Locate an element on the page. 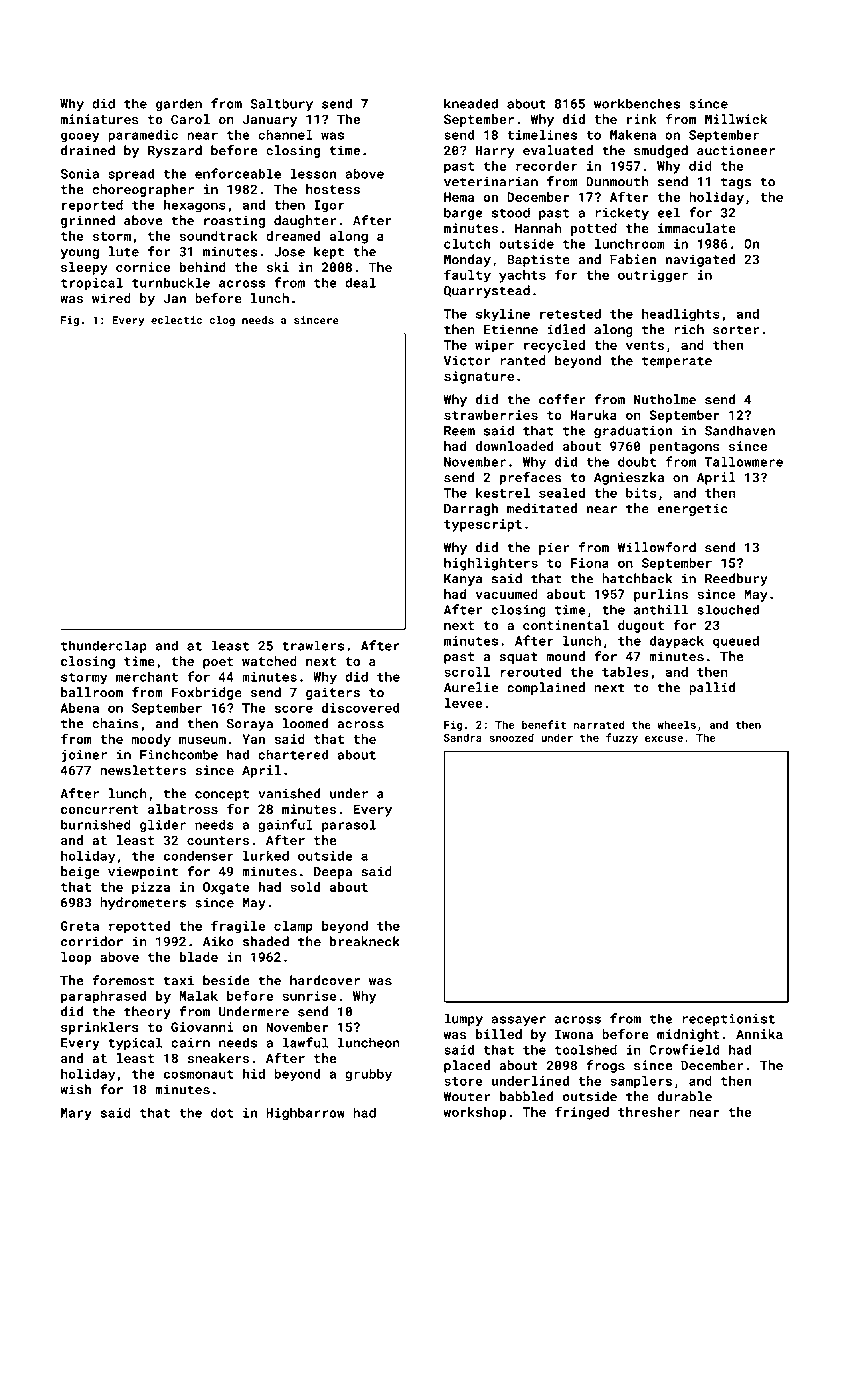 This page has height=1400, width=849. trawlers is located at coordinates (313, 645).
